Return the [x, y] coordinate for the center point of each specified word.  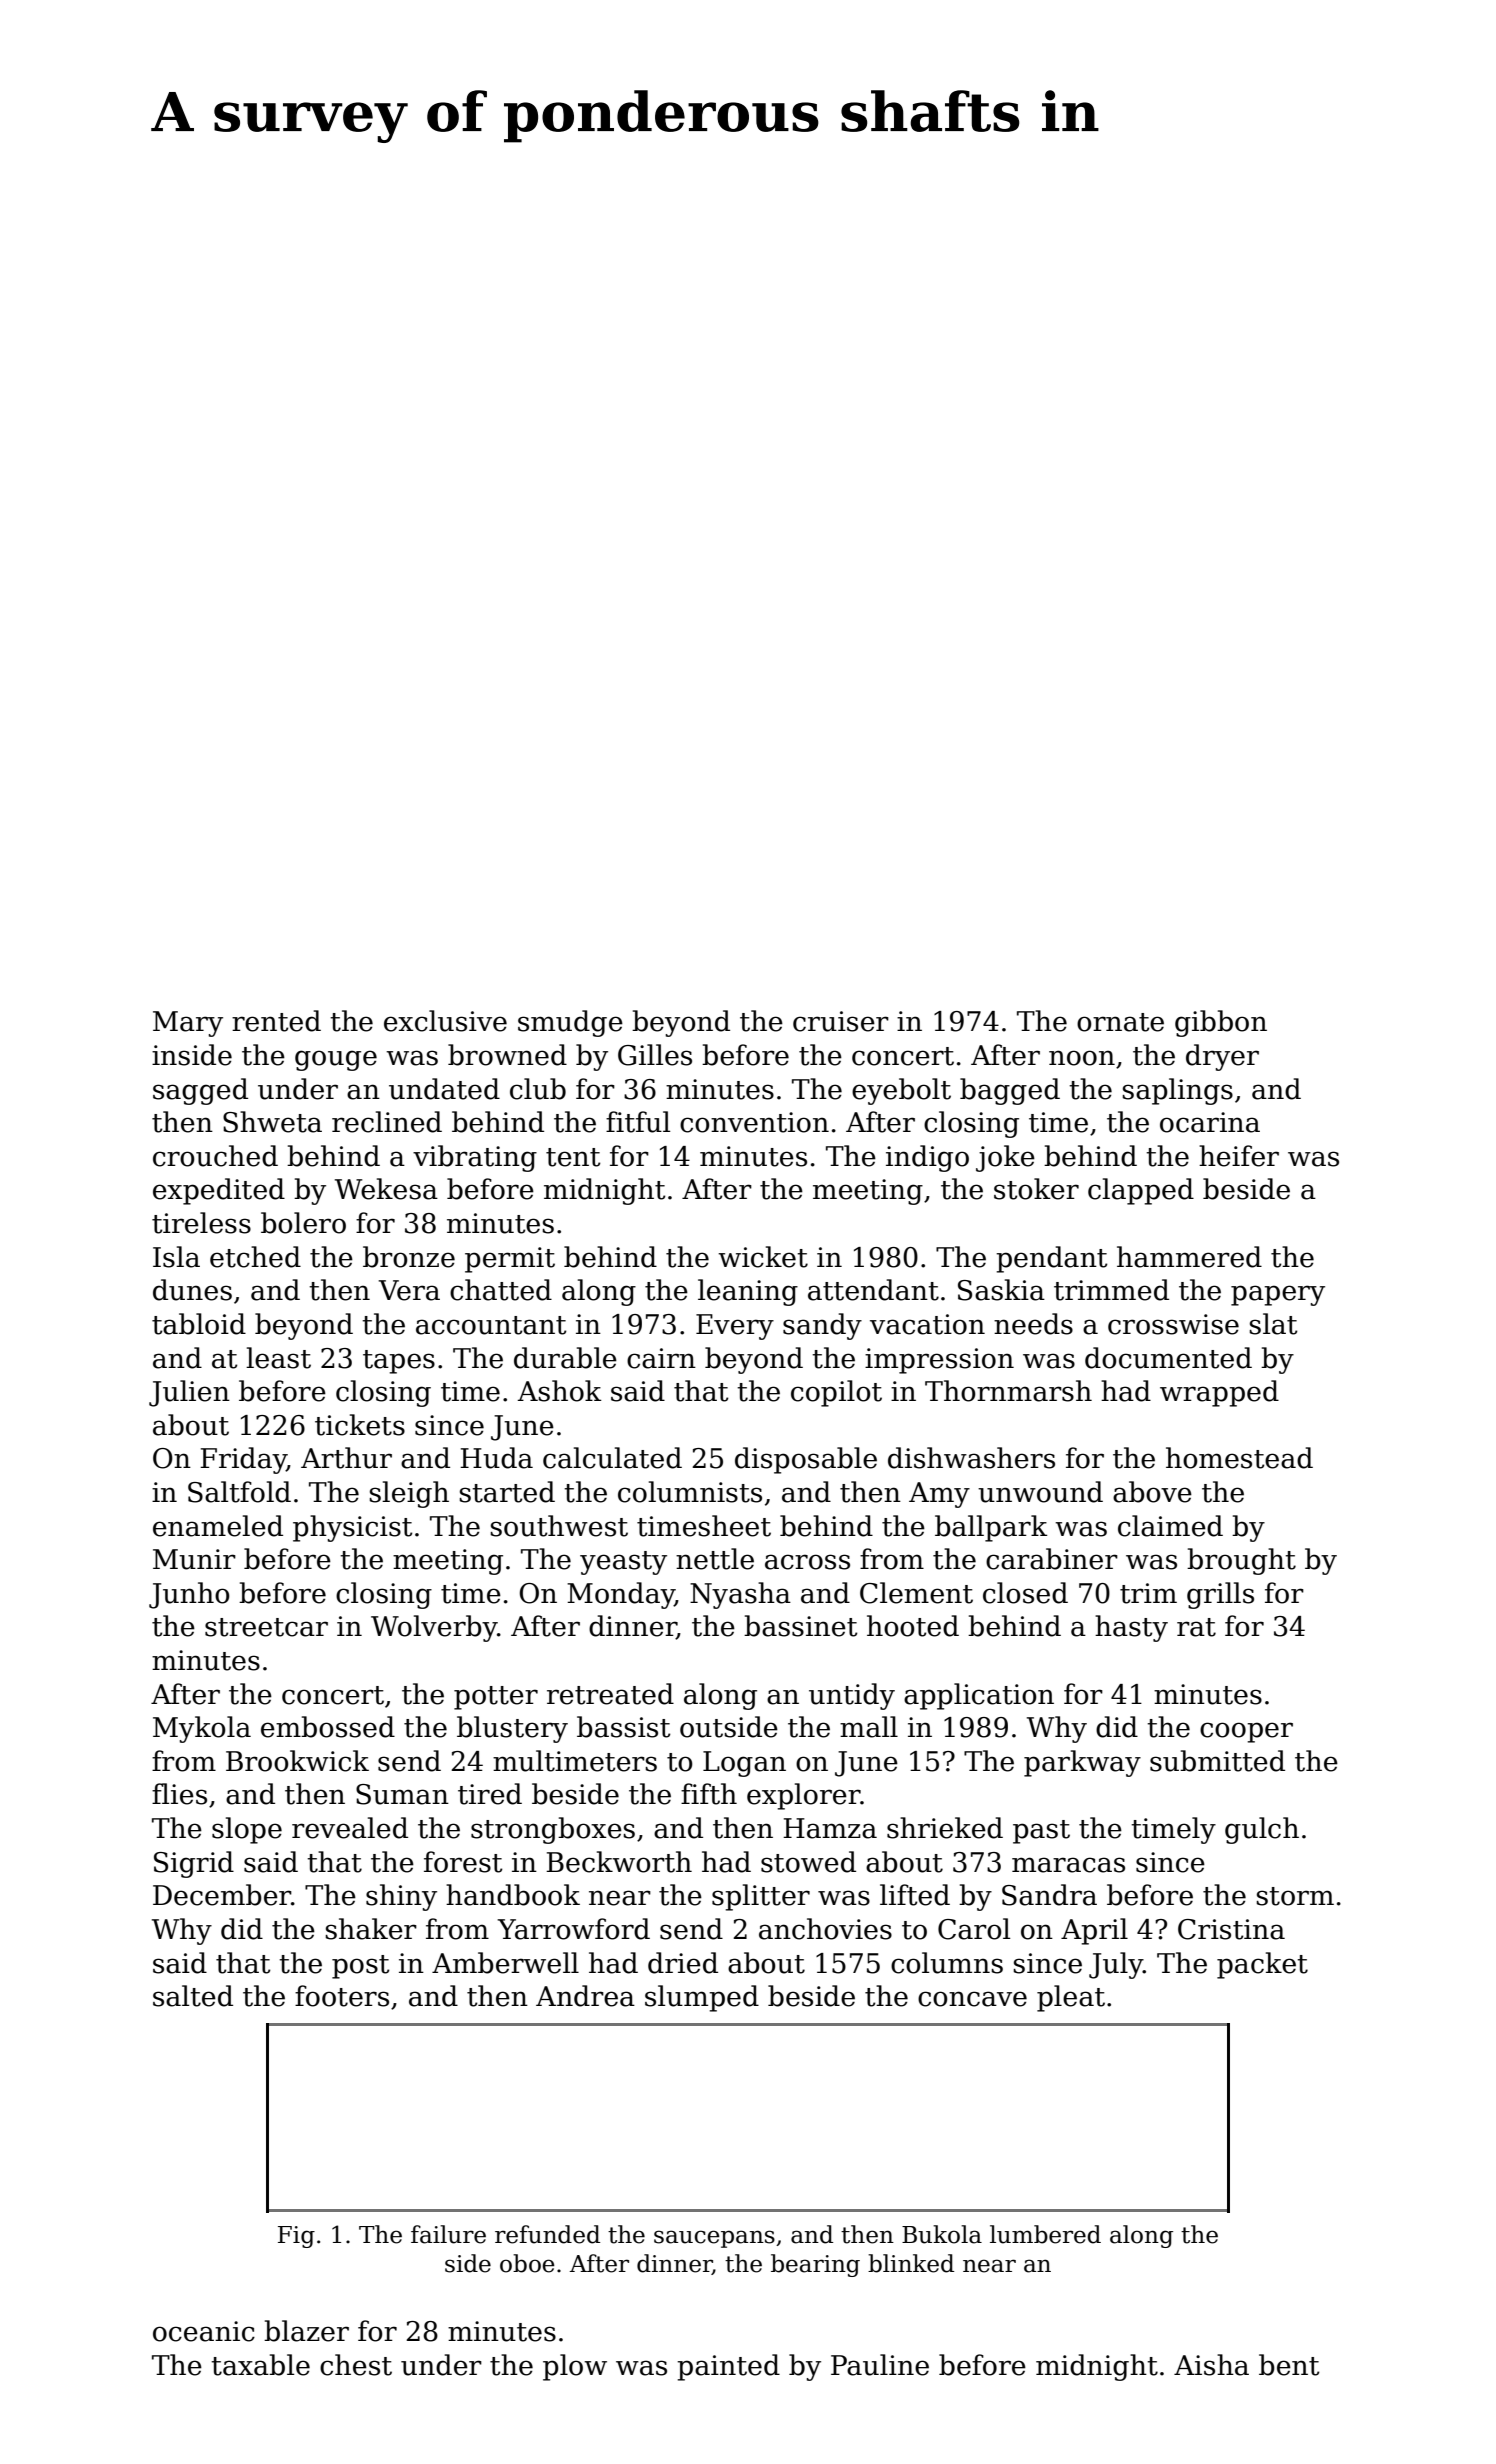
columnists [690, 1492]
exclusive [445, 1021]
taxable [260, 2365]
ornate [1120, 1022]
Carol [974, 1929]
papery [1278, 1295]
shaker [371, 1929]
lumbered [1045, 2234]
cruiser [841, 1021]
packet [1262, 1965]
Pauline [880, 2365]
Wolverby [434, 1628]
